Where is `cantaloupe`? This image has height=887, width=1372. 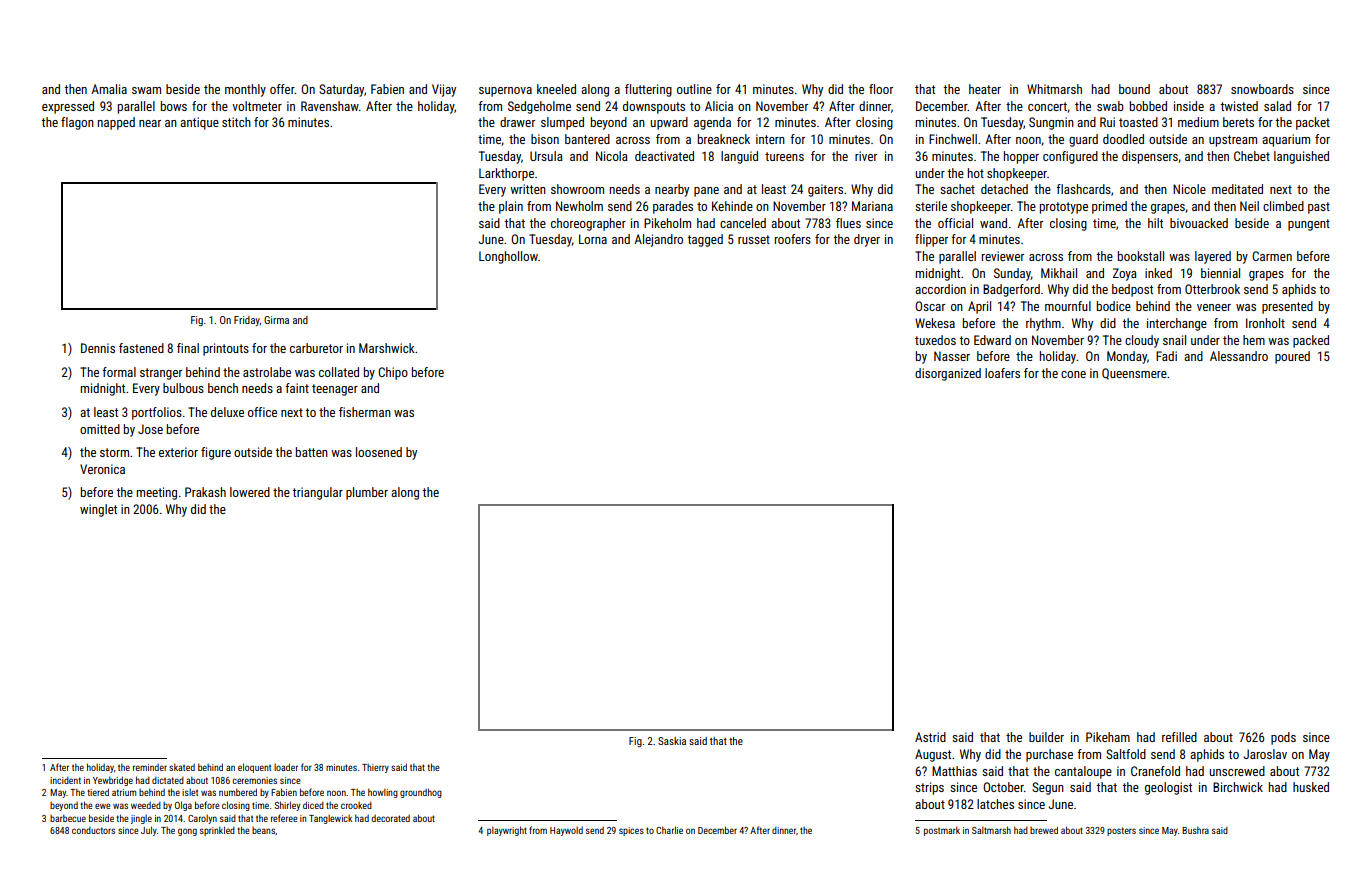 cantaloupe is located at coordinates (1083, 772).
